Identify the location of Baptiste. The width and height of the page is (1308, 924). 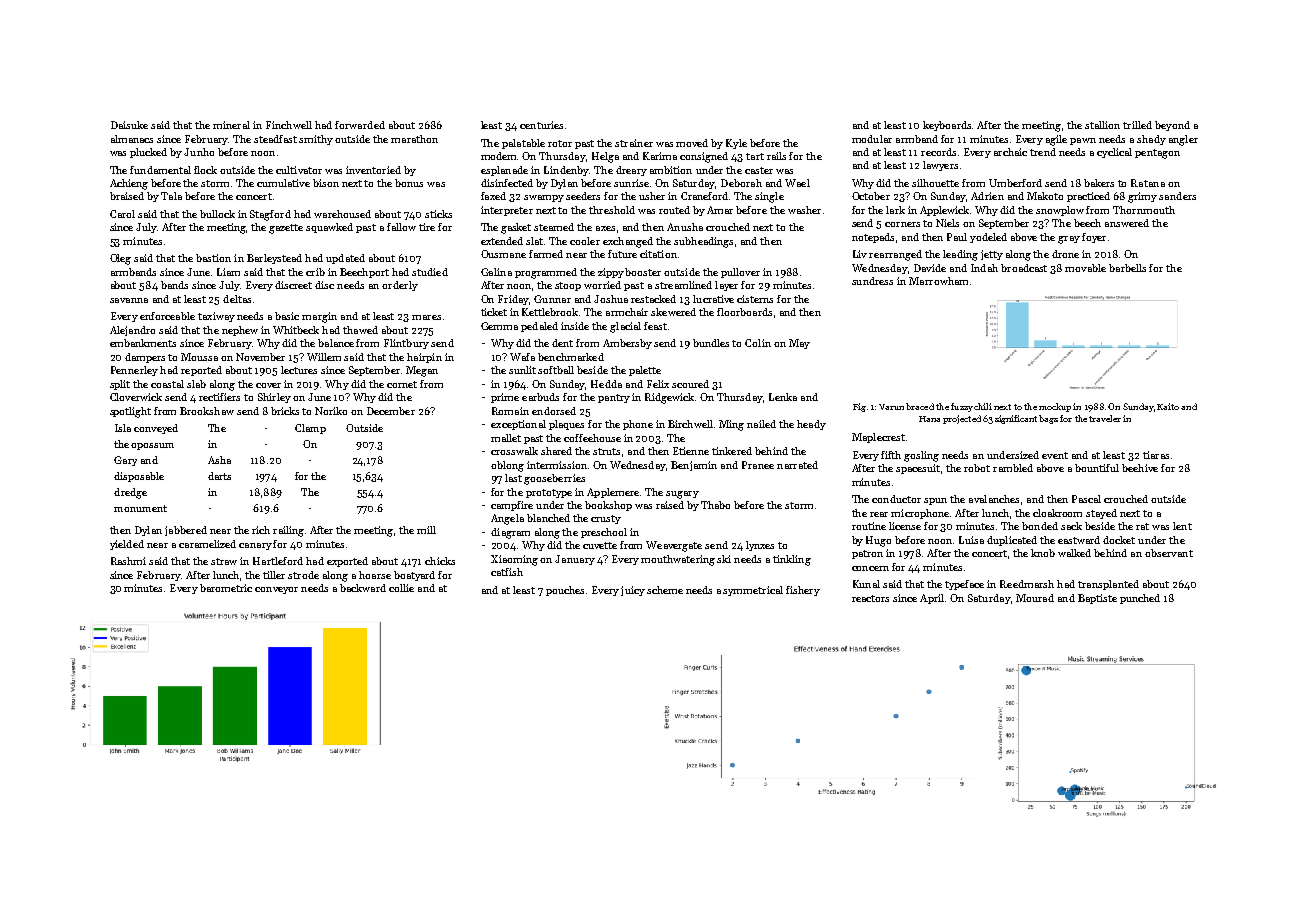
(1097, 599).
